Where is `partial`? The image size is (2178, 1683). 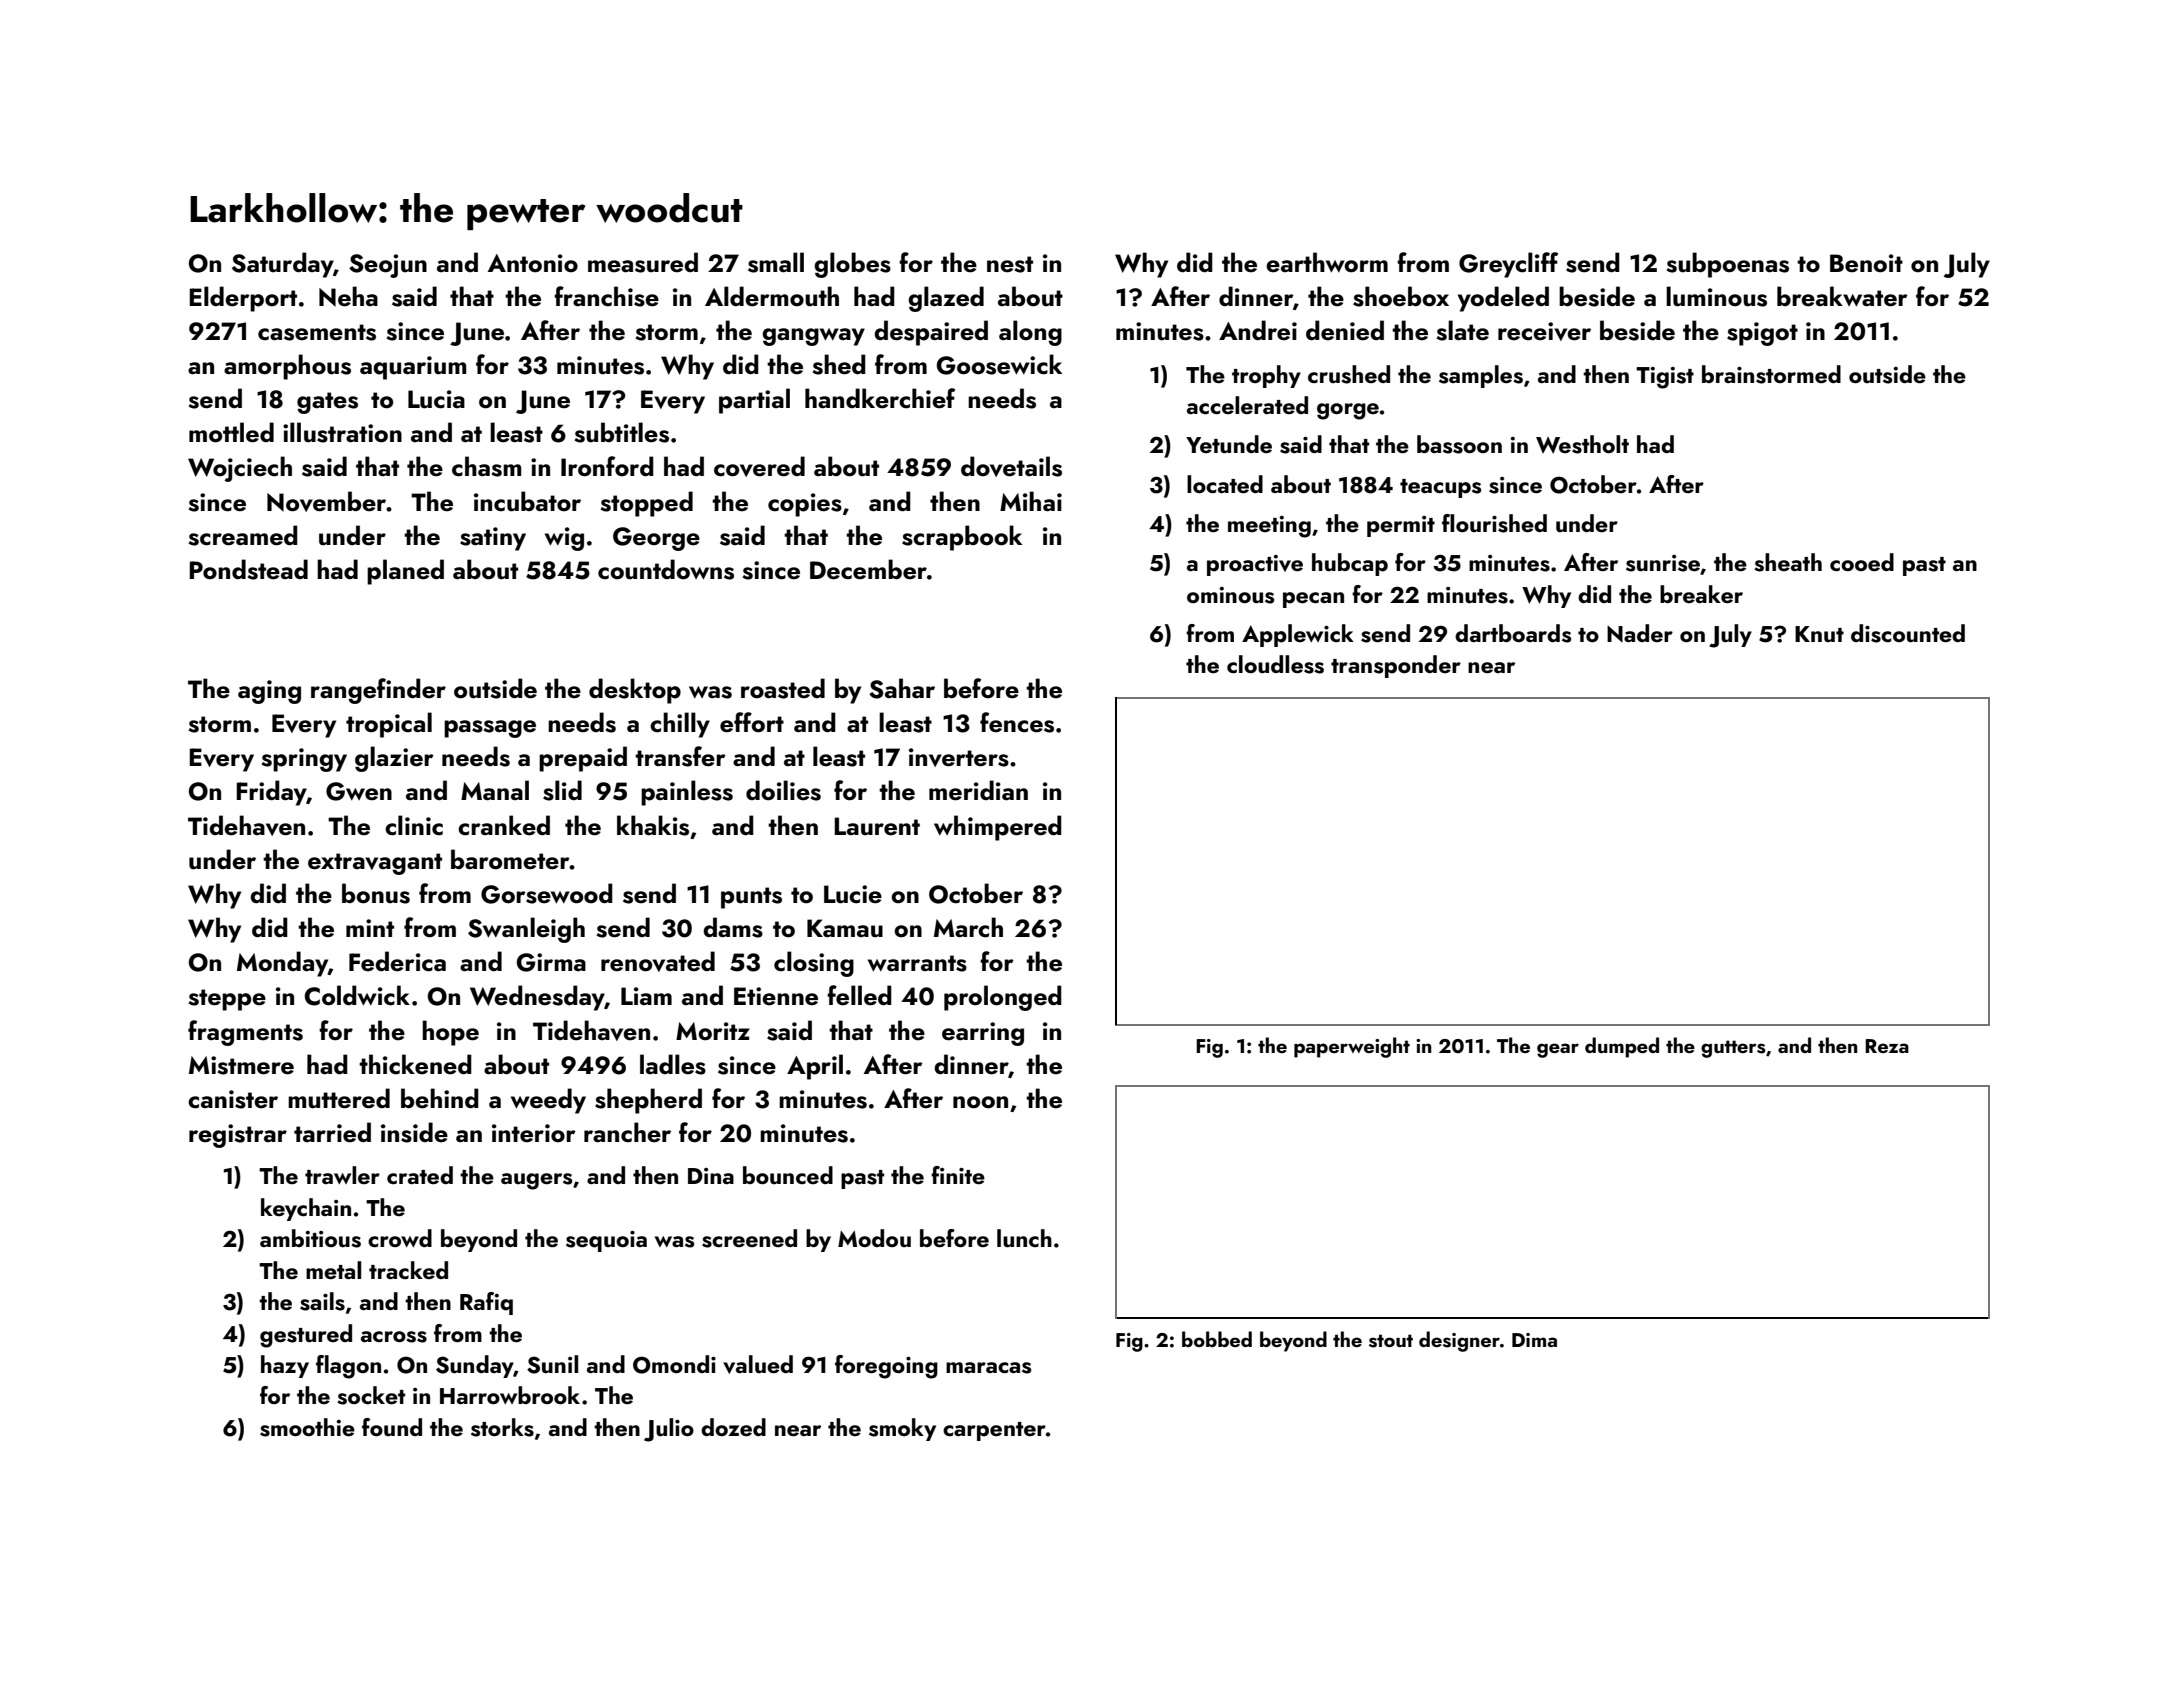
partial is located at coordinates (754, 401).
